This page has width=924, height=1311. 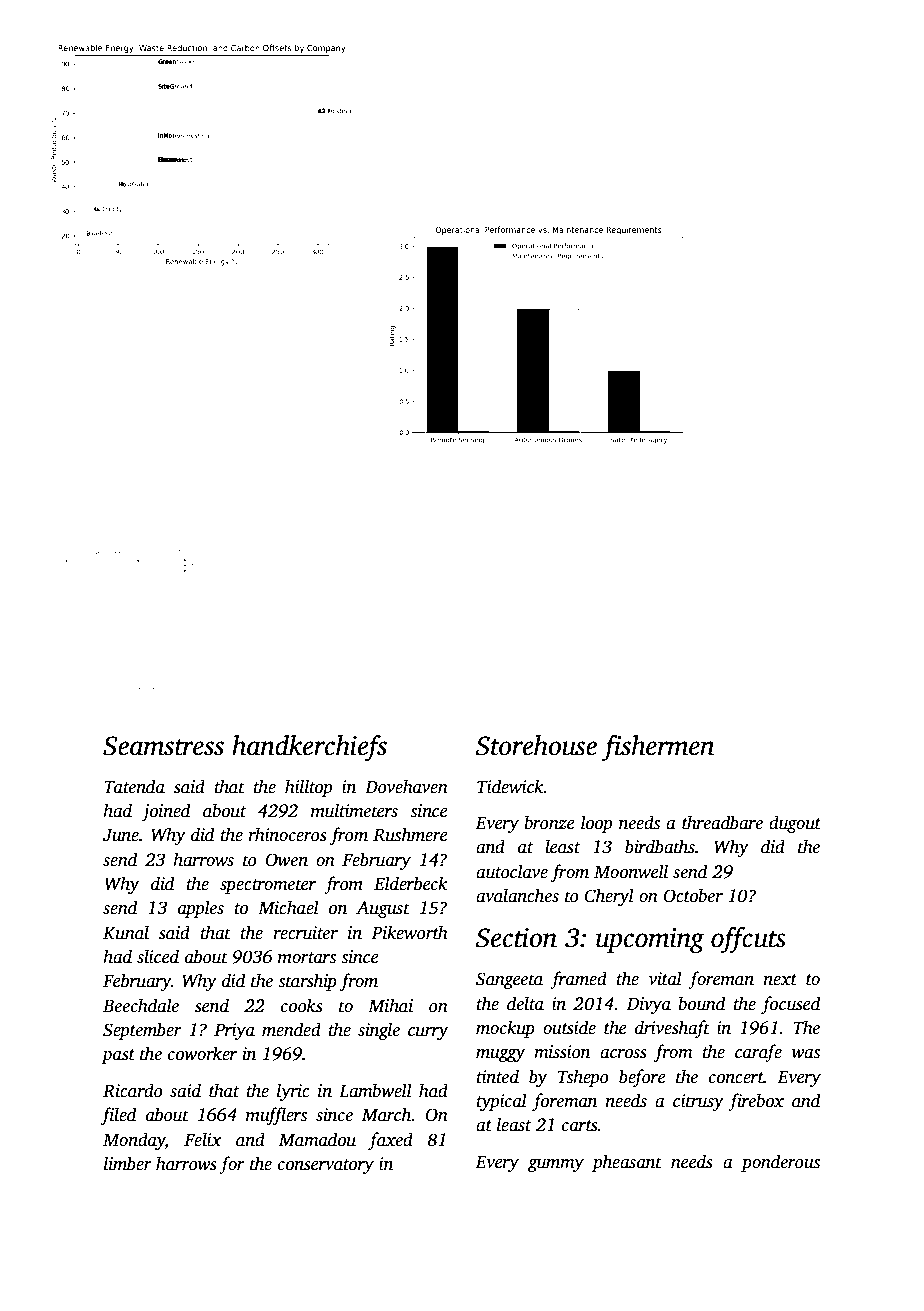 I want to click on Seamstress, so click(x=163, y=746).
